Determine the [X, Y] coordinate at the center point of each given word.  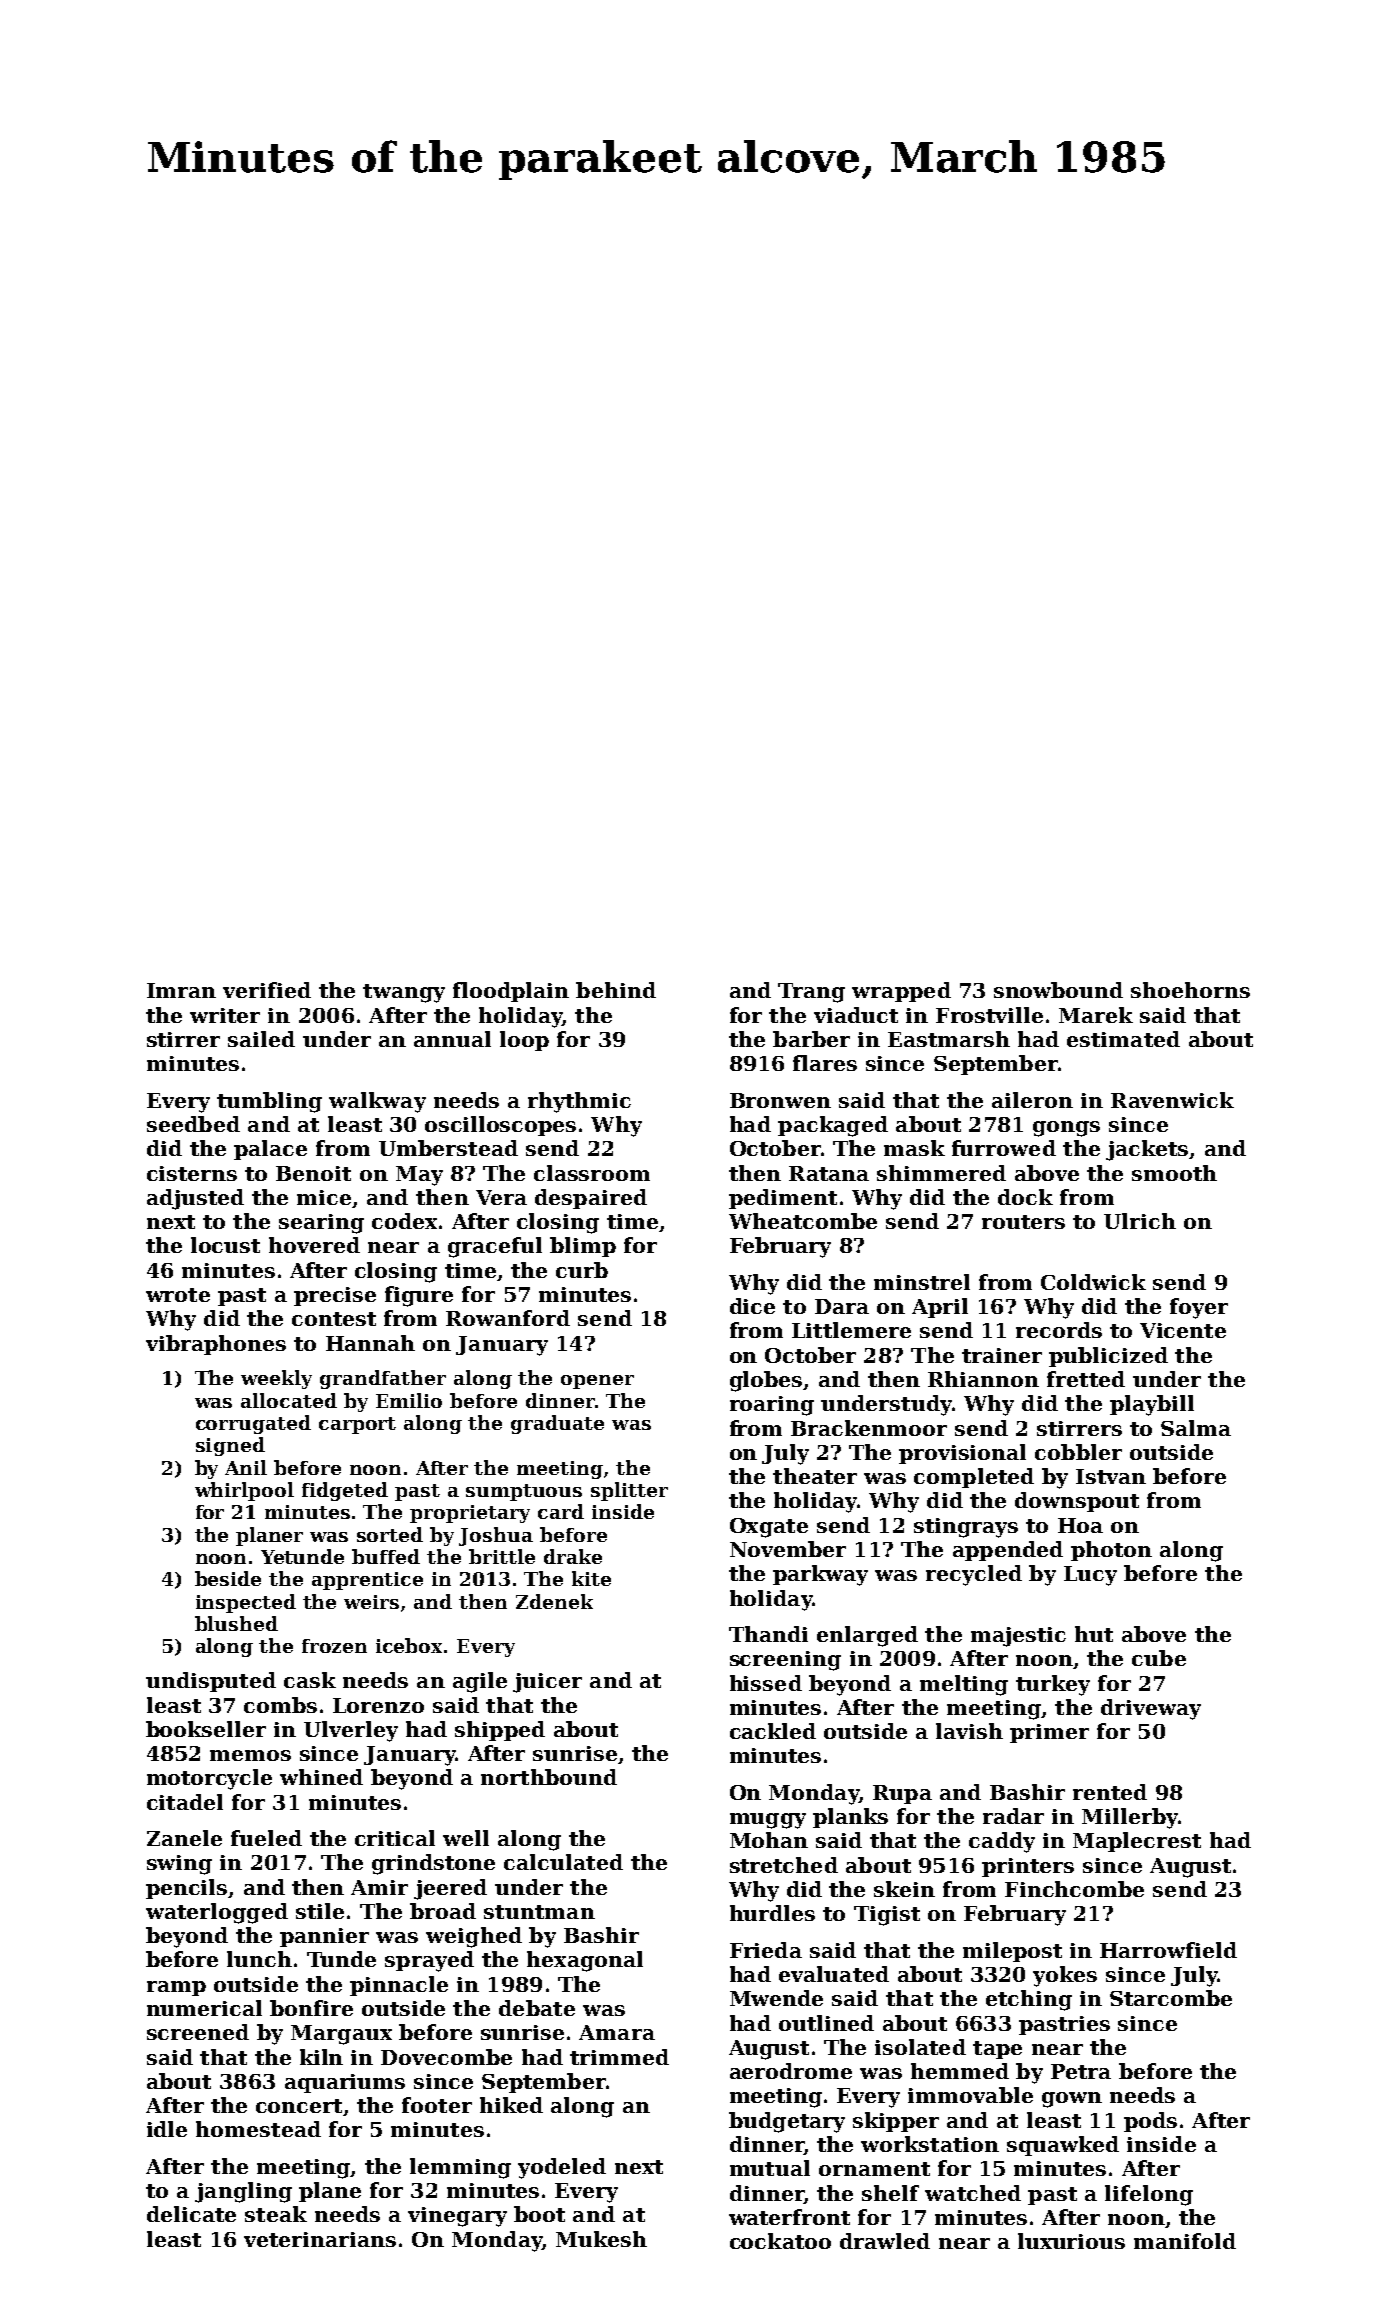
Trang [811, 993]
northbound [549, 1777]
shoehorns [1190, 990]
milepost [1012, 1952]
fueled [266, 1838]
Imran [181, 990]
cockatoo [780, 2241]
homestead [258, 2129]
